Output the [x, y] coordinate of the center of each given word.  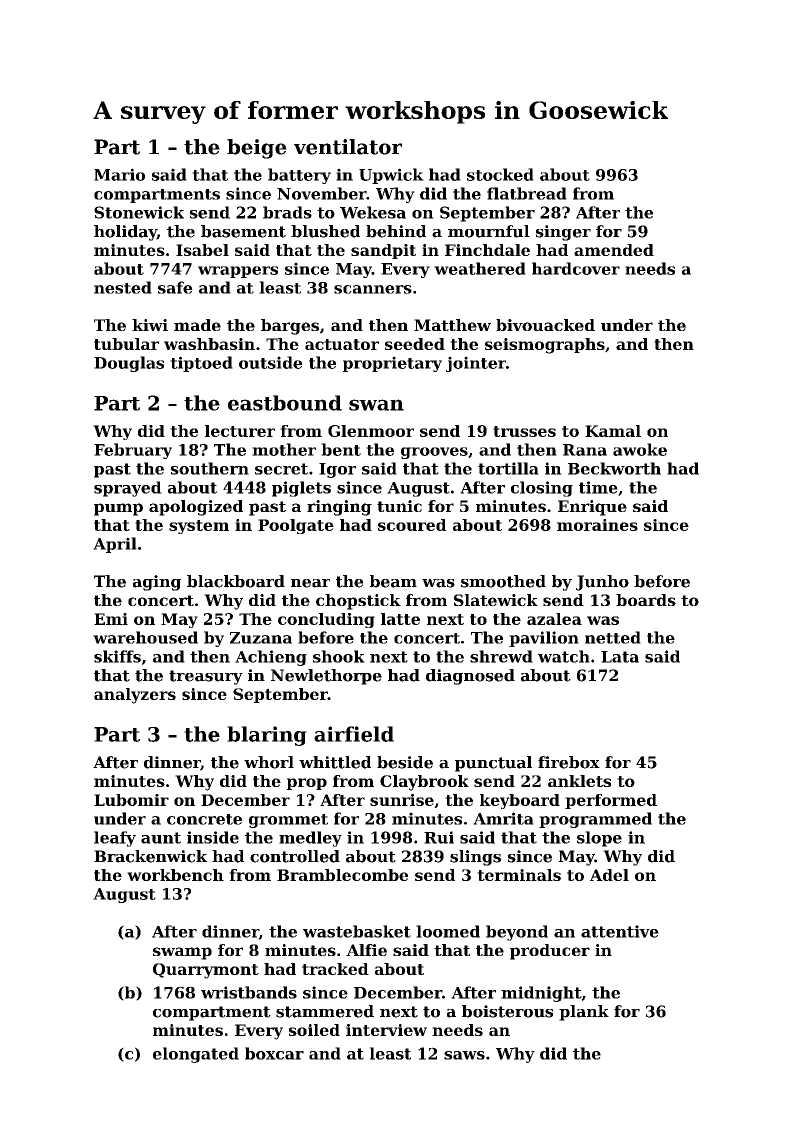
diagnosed [470, 677]
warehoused [145, 637]
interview [386, 1030]
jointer [476, 364]
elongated [196, 1055]
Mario [119, 174]
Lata [620, 657]
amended [614, 250]
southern [210, 468]
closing [542, 489]
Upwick [391, 176]
